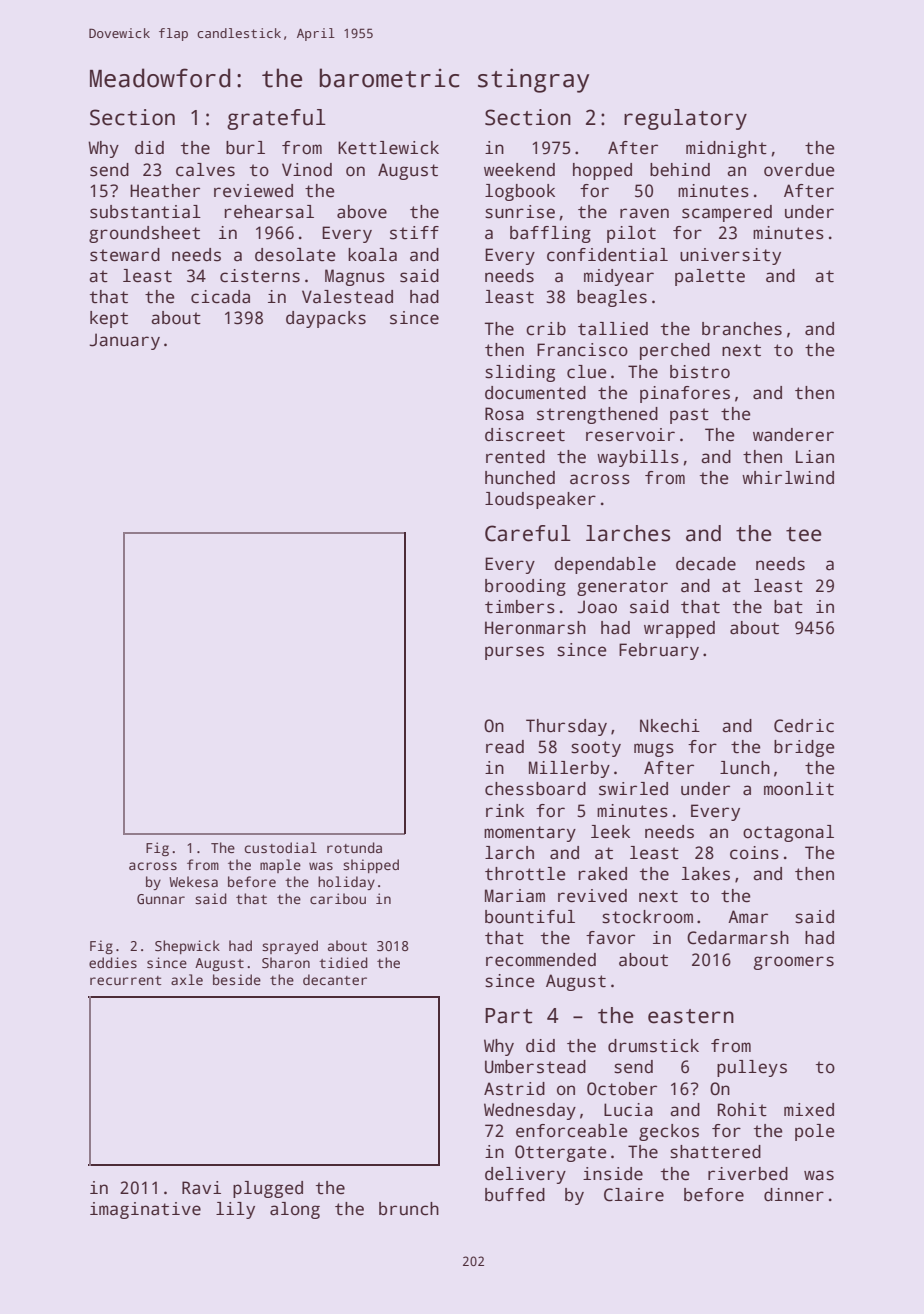 The width and height of the document is (924, 1314). I want to click on Thursday, so click(566, 727).
